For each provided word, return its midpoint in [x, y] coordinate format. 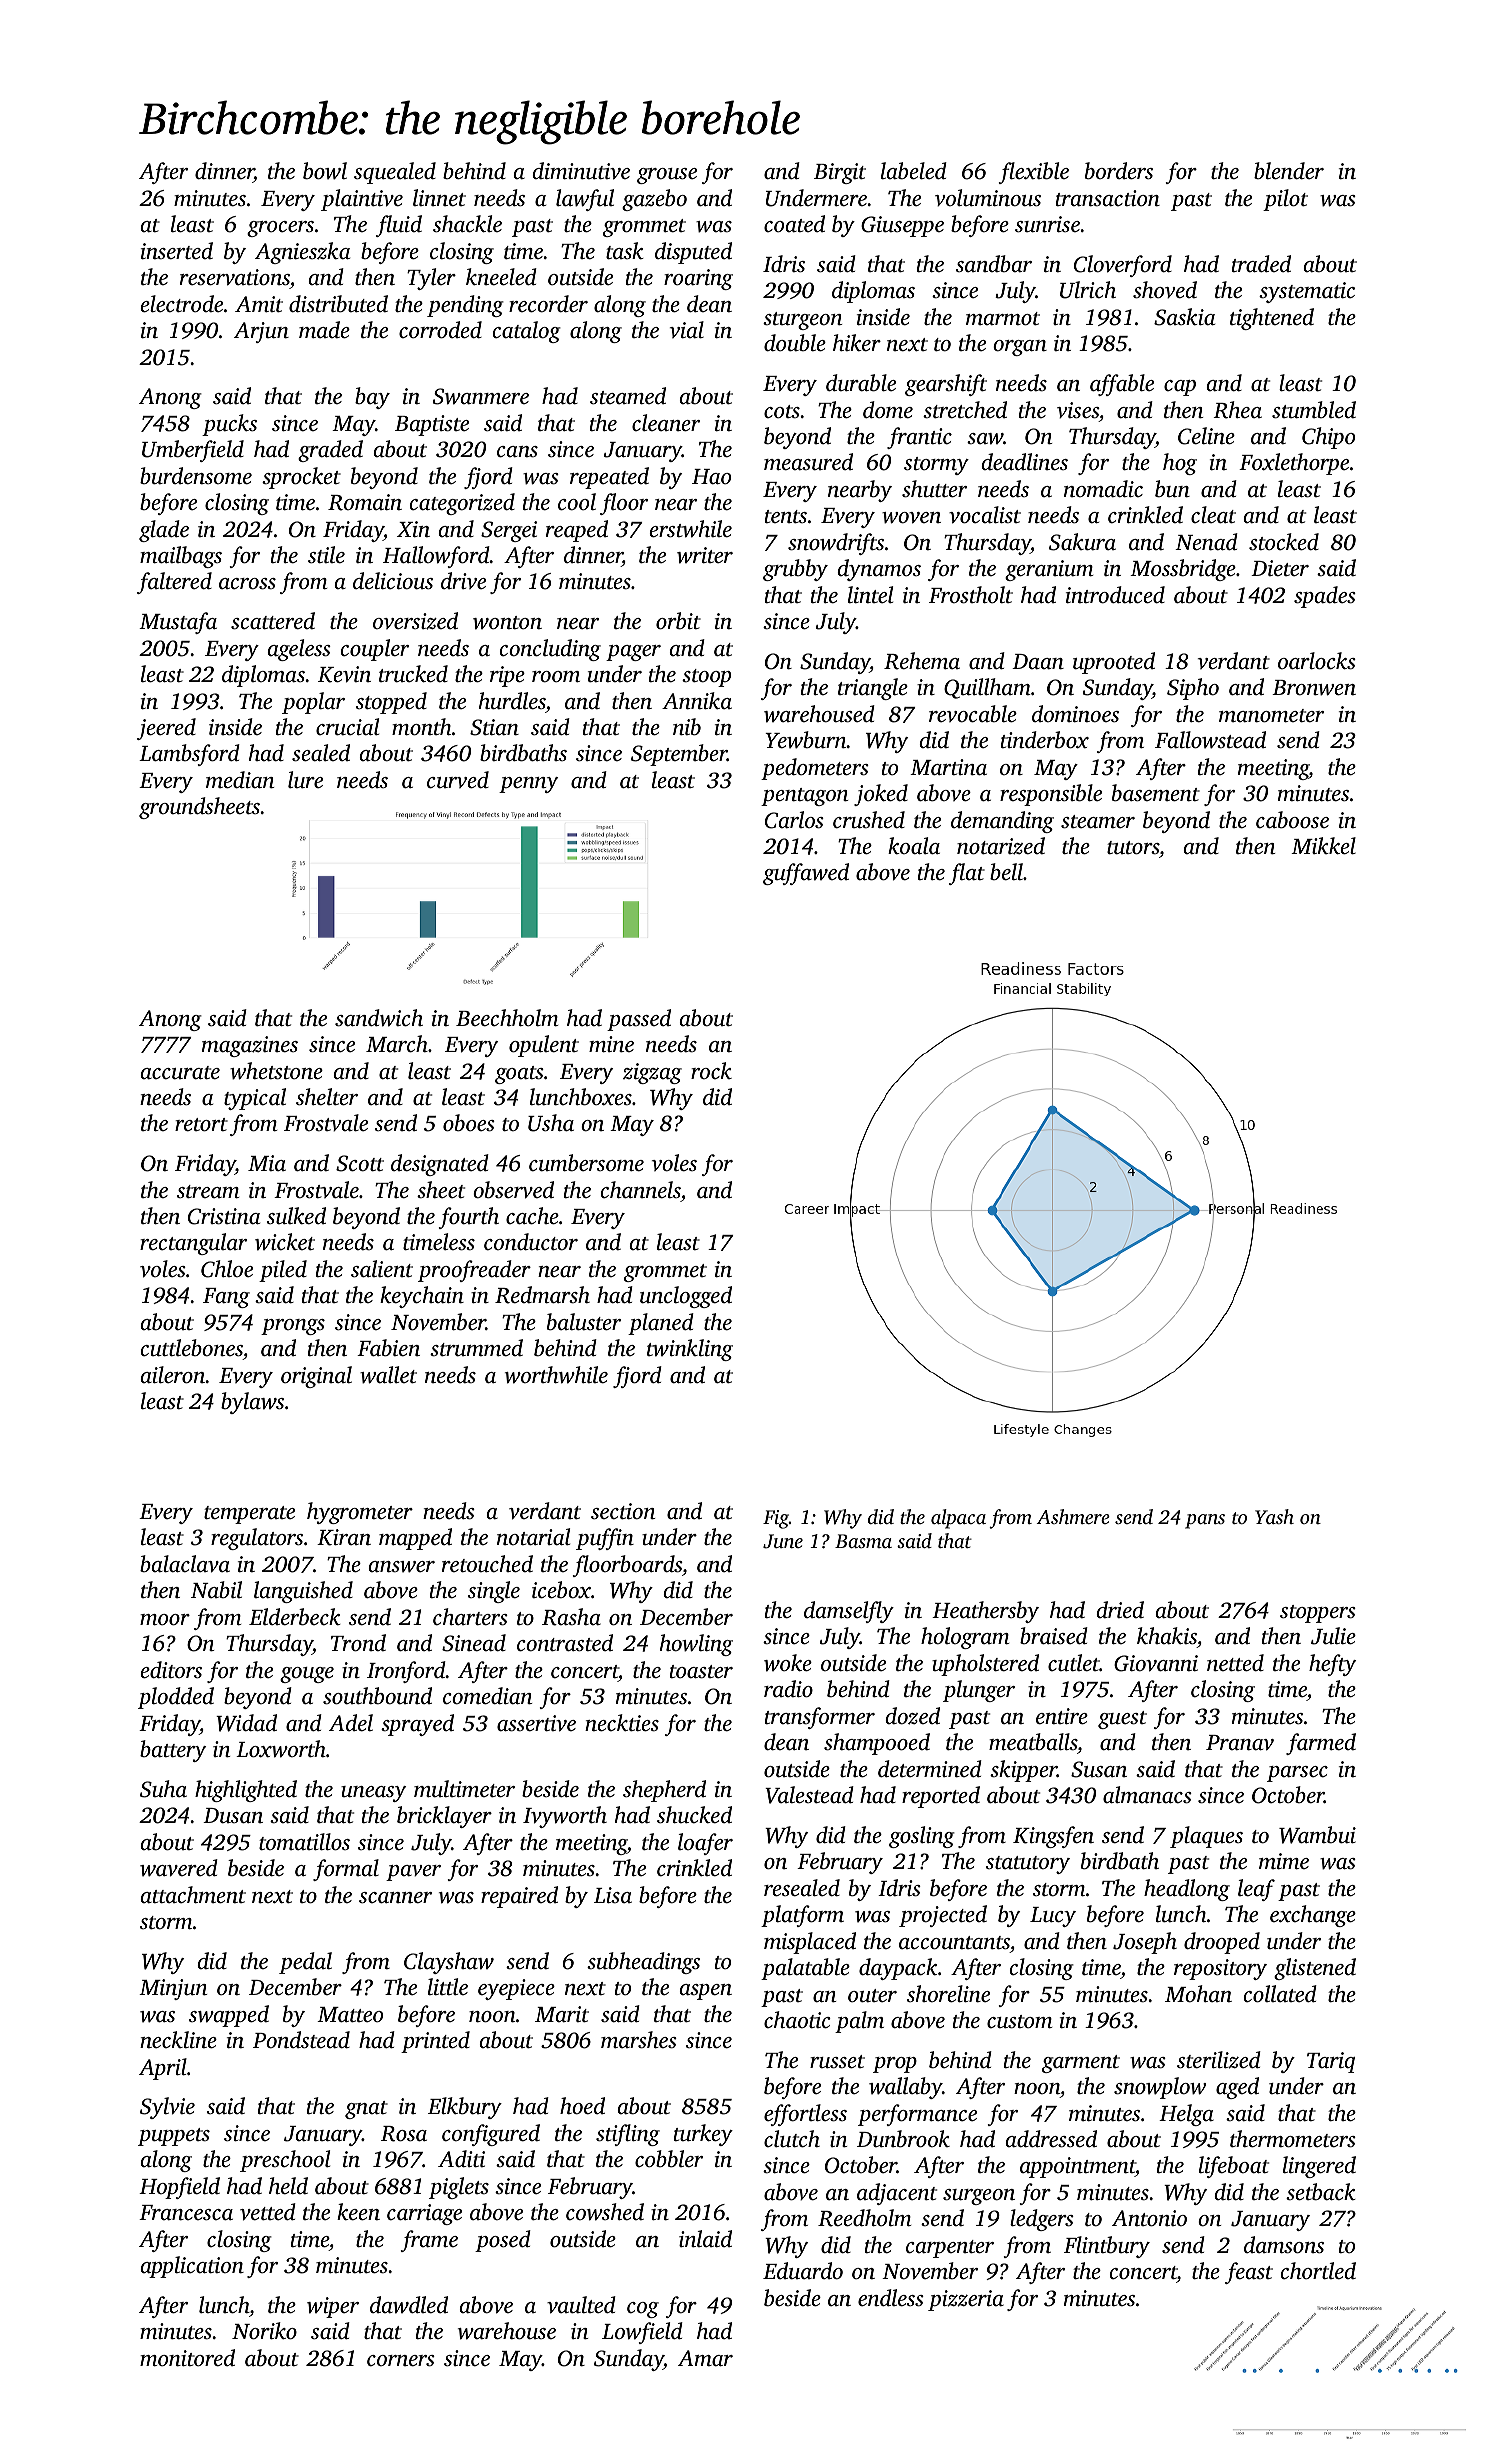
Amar [705, 2358]
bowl [325, 171]
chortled [1318, 2271]
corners [401, 2361]
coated [794, 223]
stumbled [1314, 410]
